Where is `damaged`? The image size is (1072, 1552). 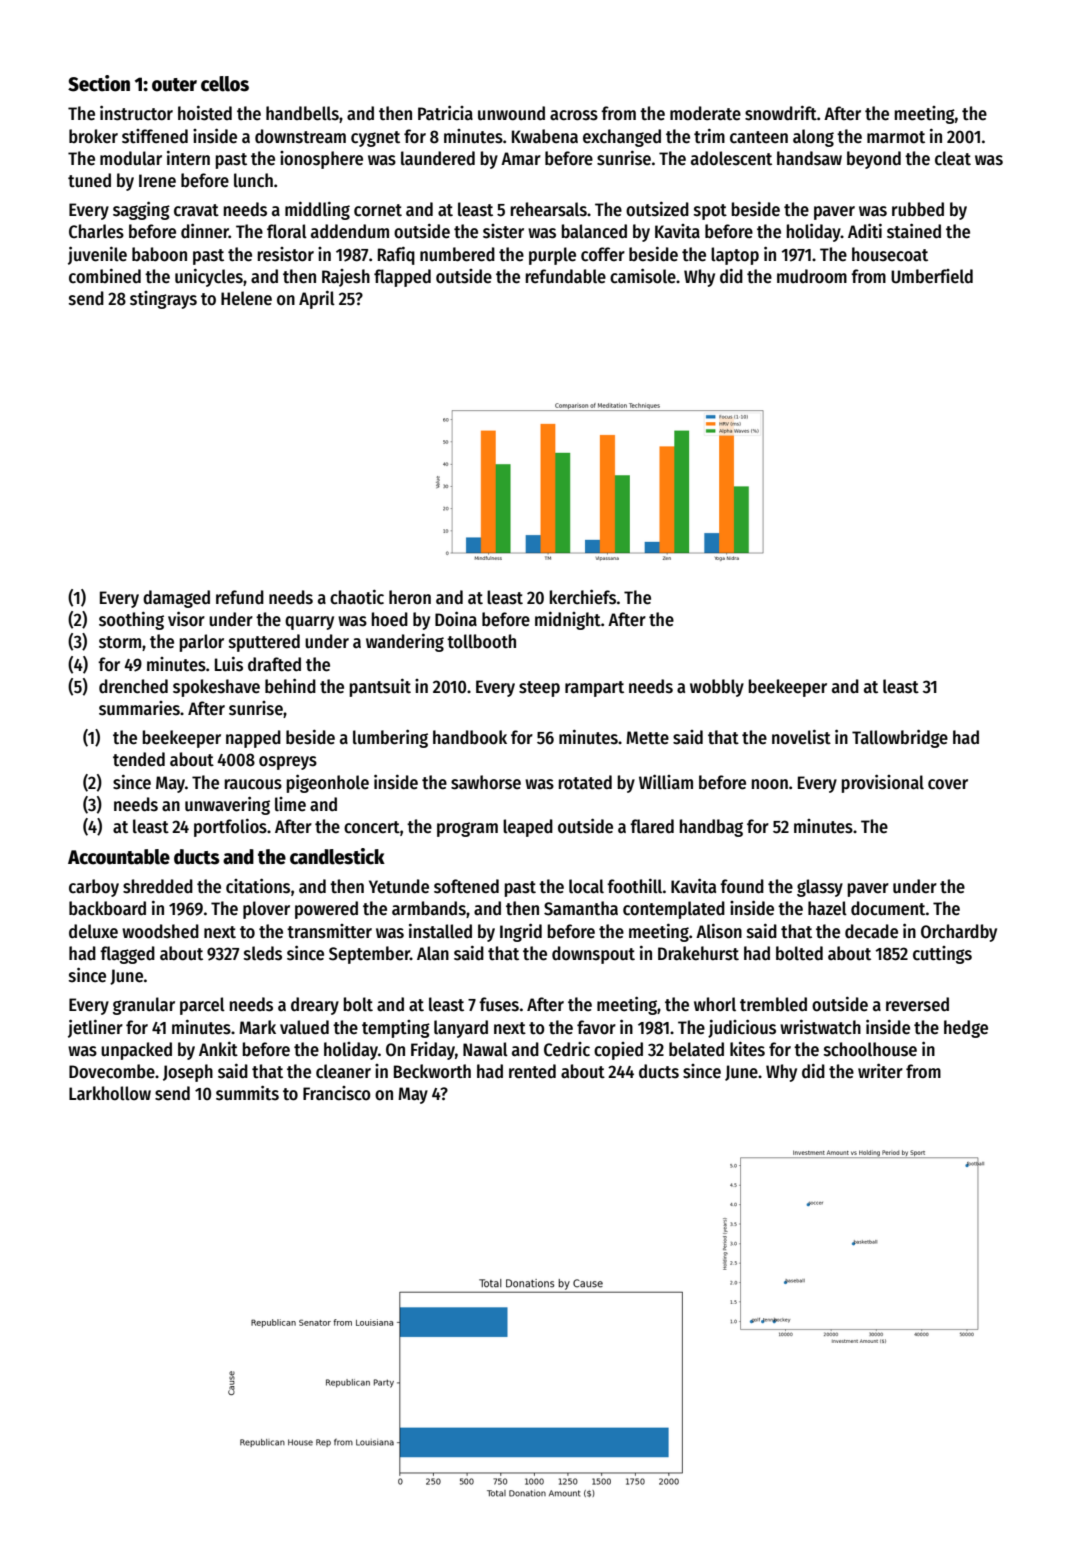 damaged is located at coordinates (176, 599).
